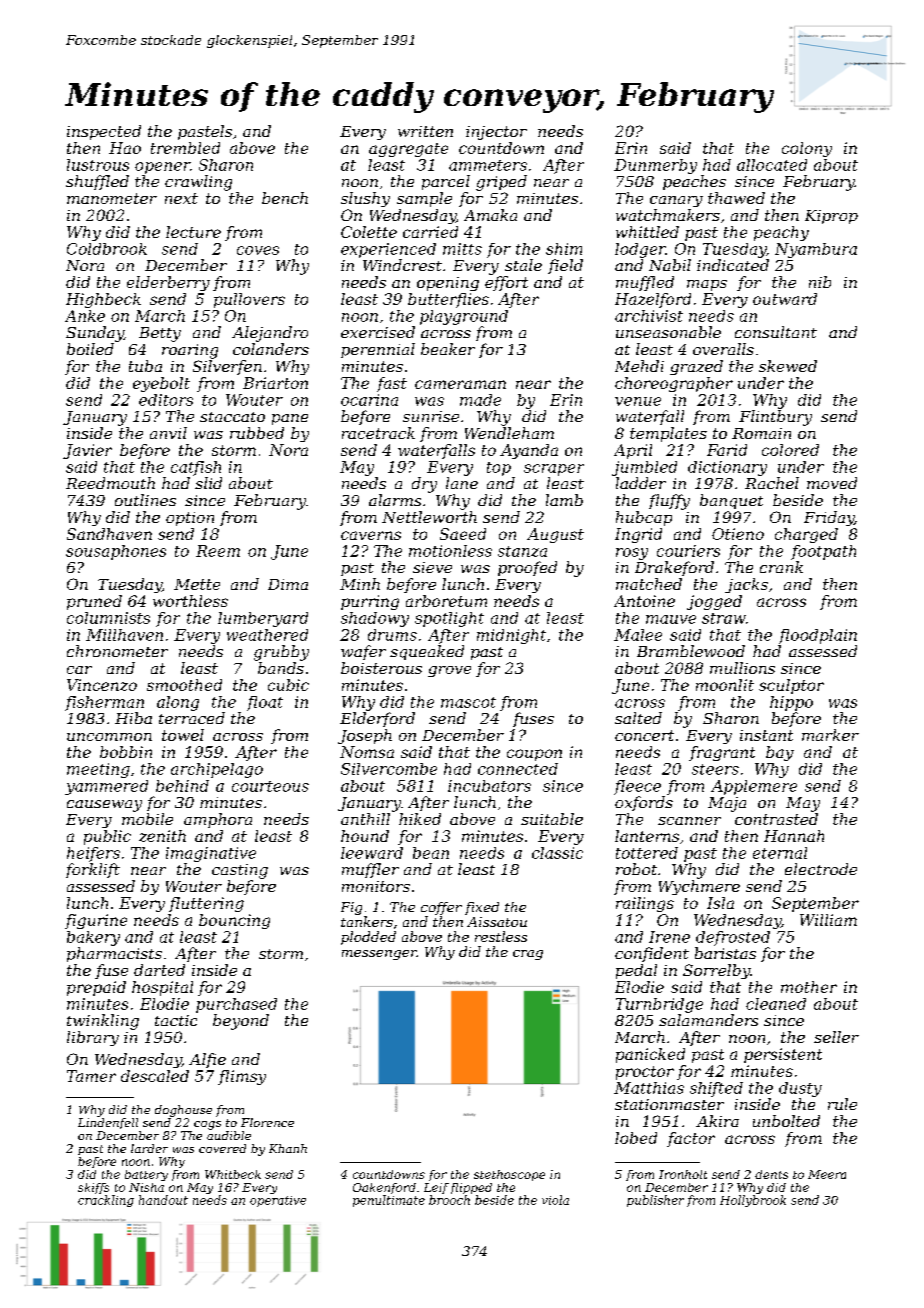  I want to click on rule, so click(842, 1104).
